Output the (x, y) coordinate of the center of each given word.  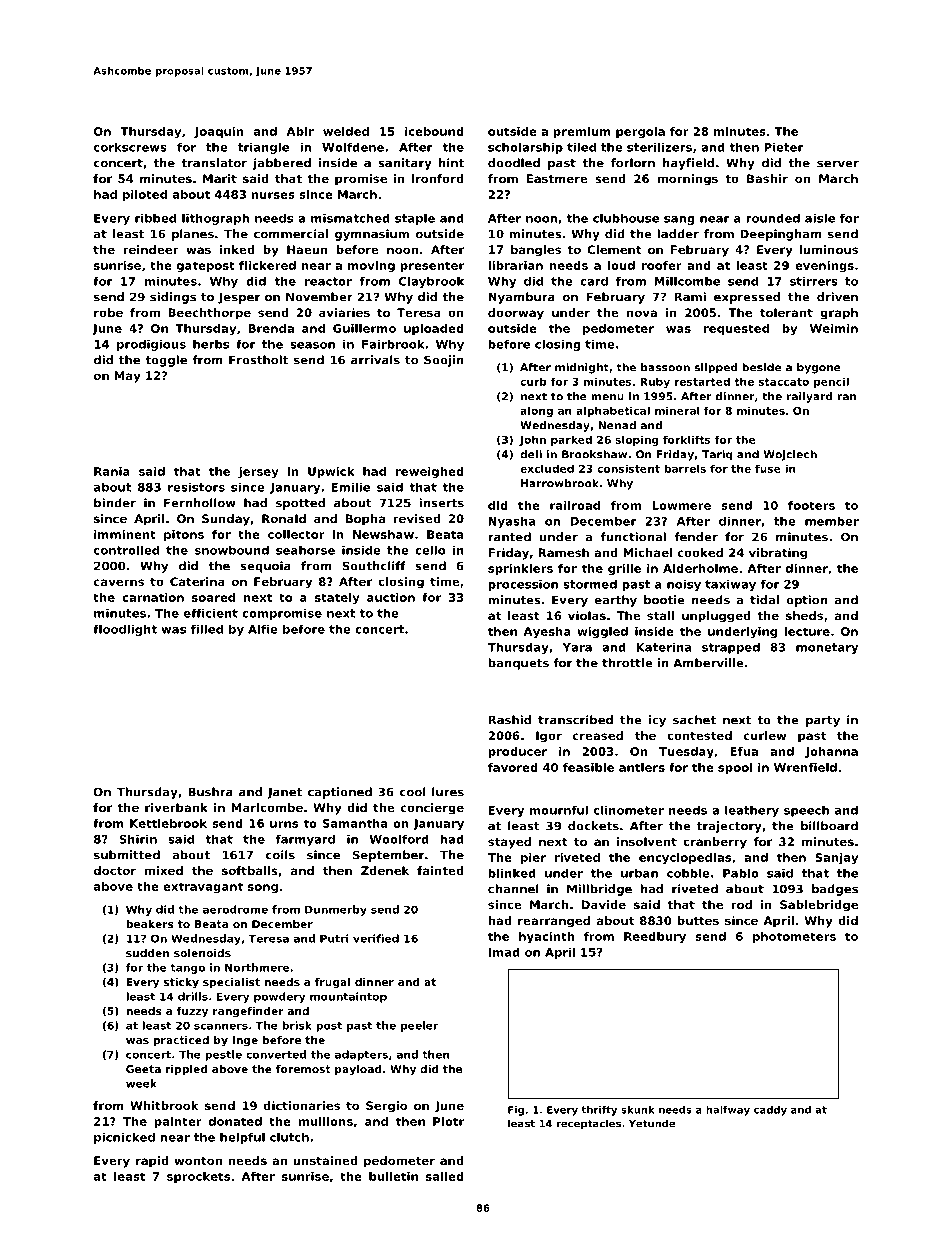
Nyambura (522, 298)
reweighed (430, 472)
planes (193, 235)
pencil (831, 382)
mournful (559, 810)
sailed (445, 1176)
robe (108, 312)
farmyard (305, 840)
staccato (784, 382)
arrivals (375, 360)
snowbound (232, 550)
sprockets (198, 1177)
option (806, 601)
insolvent (647, 841)
